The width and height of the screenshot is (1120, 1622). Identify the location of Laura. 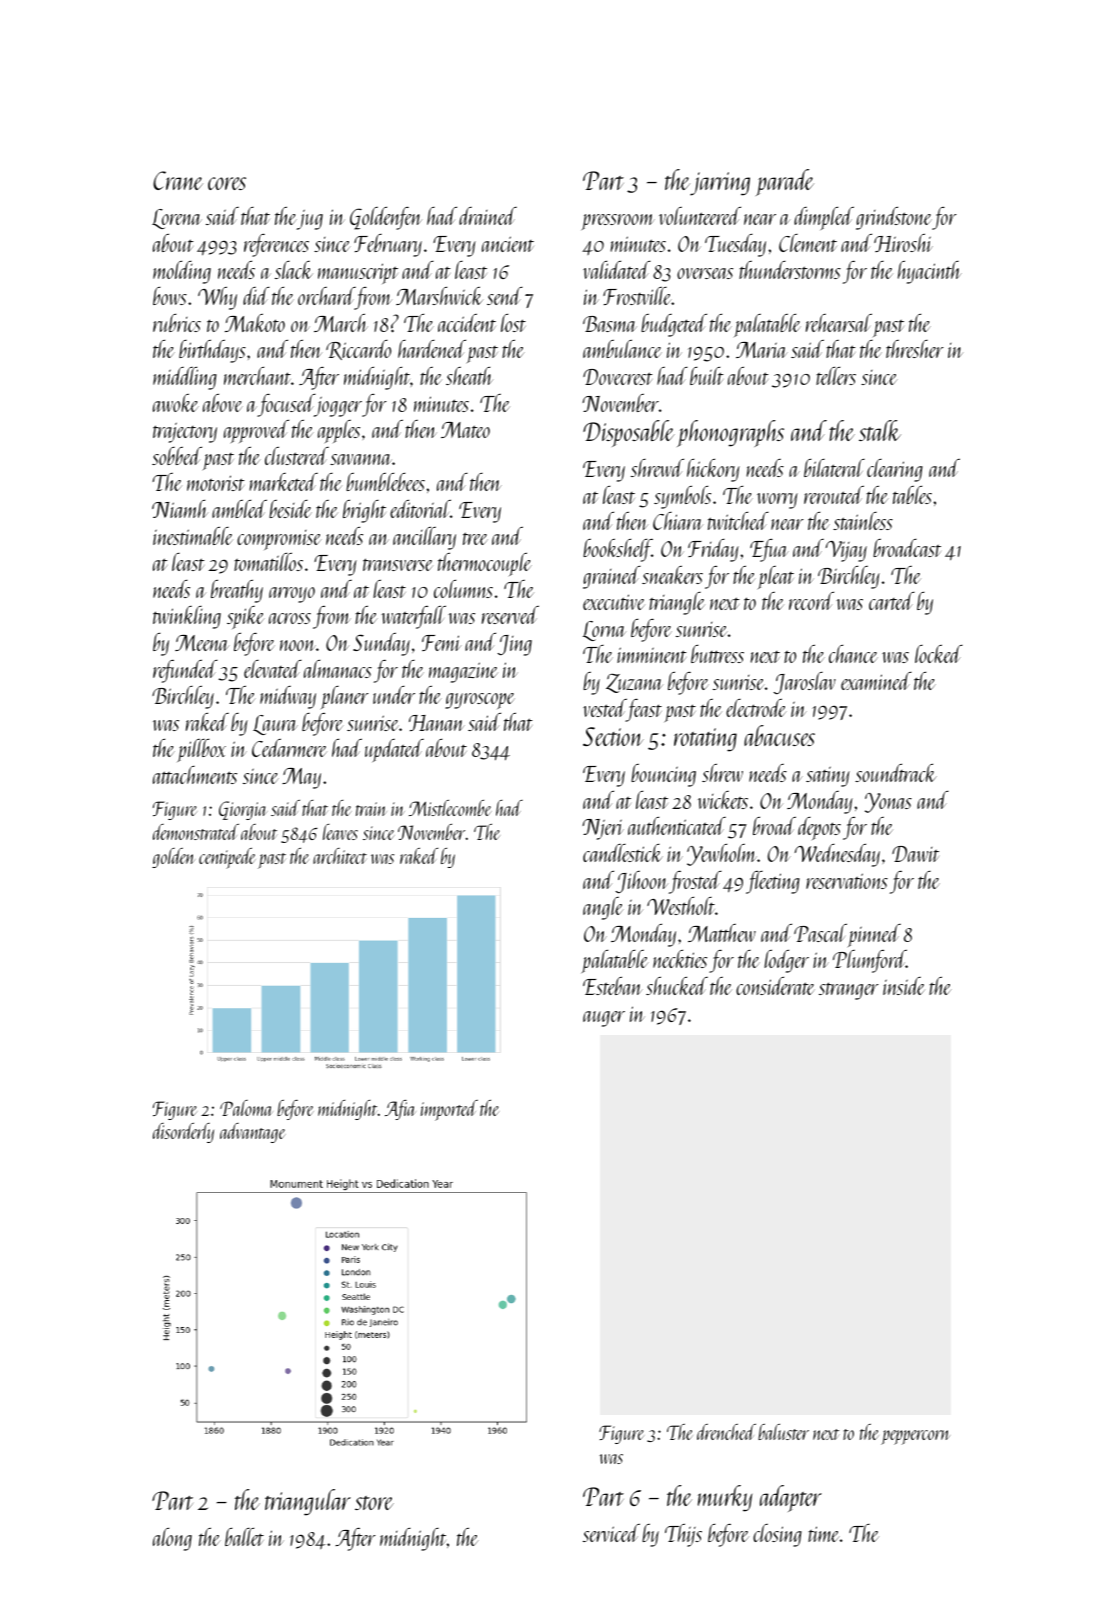
(275, 725).
